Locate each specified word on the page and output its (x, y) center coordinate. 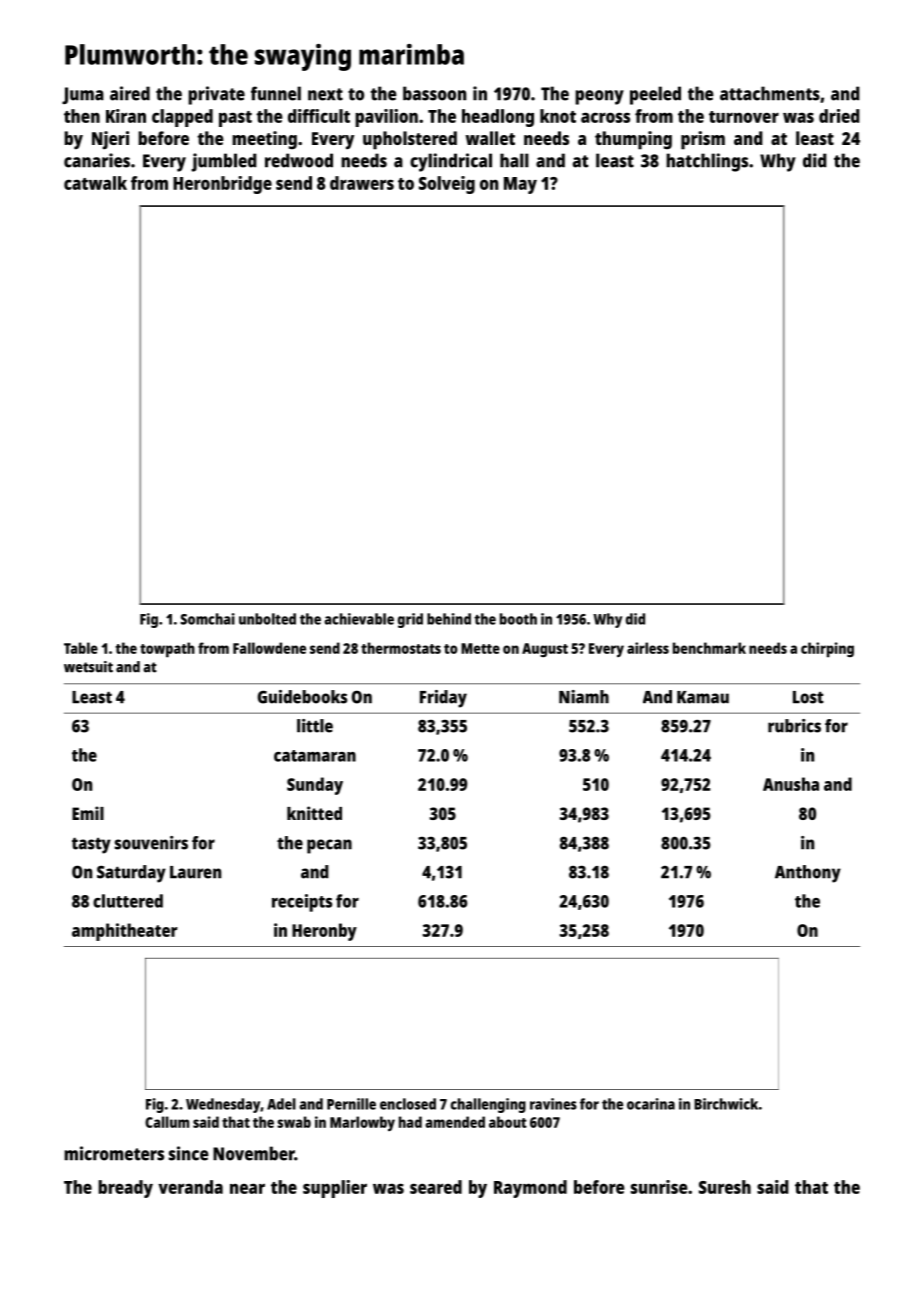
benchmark (709, 648)
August (545, 650)
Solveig (447, 185)
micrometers (114, 1153)
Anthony (808, 874)
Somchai (207, 619)
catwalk (95, 183)
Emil (88, 813)
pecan (329, 846)
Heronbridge (222, 185)
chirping (827, 650)
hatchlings (707, 162)
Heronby (324, 932)
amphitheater (125, 932)
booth (518, 619)
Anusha (791, 784)
